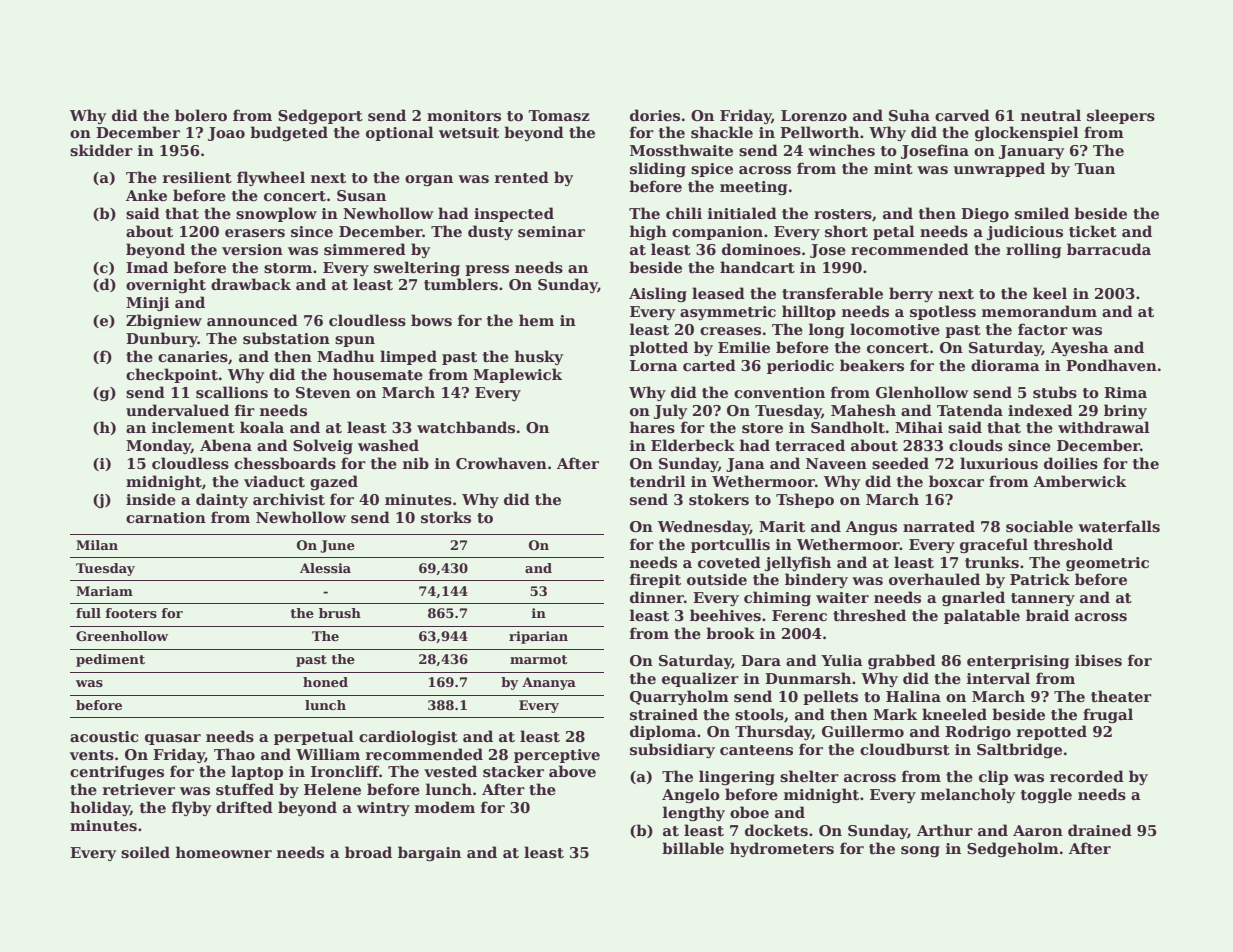 The image size is (1233, 952). Describe the element at coordinates (756, 750) in the screenshot. I see `canteens` at that location.
